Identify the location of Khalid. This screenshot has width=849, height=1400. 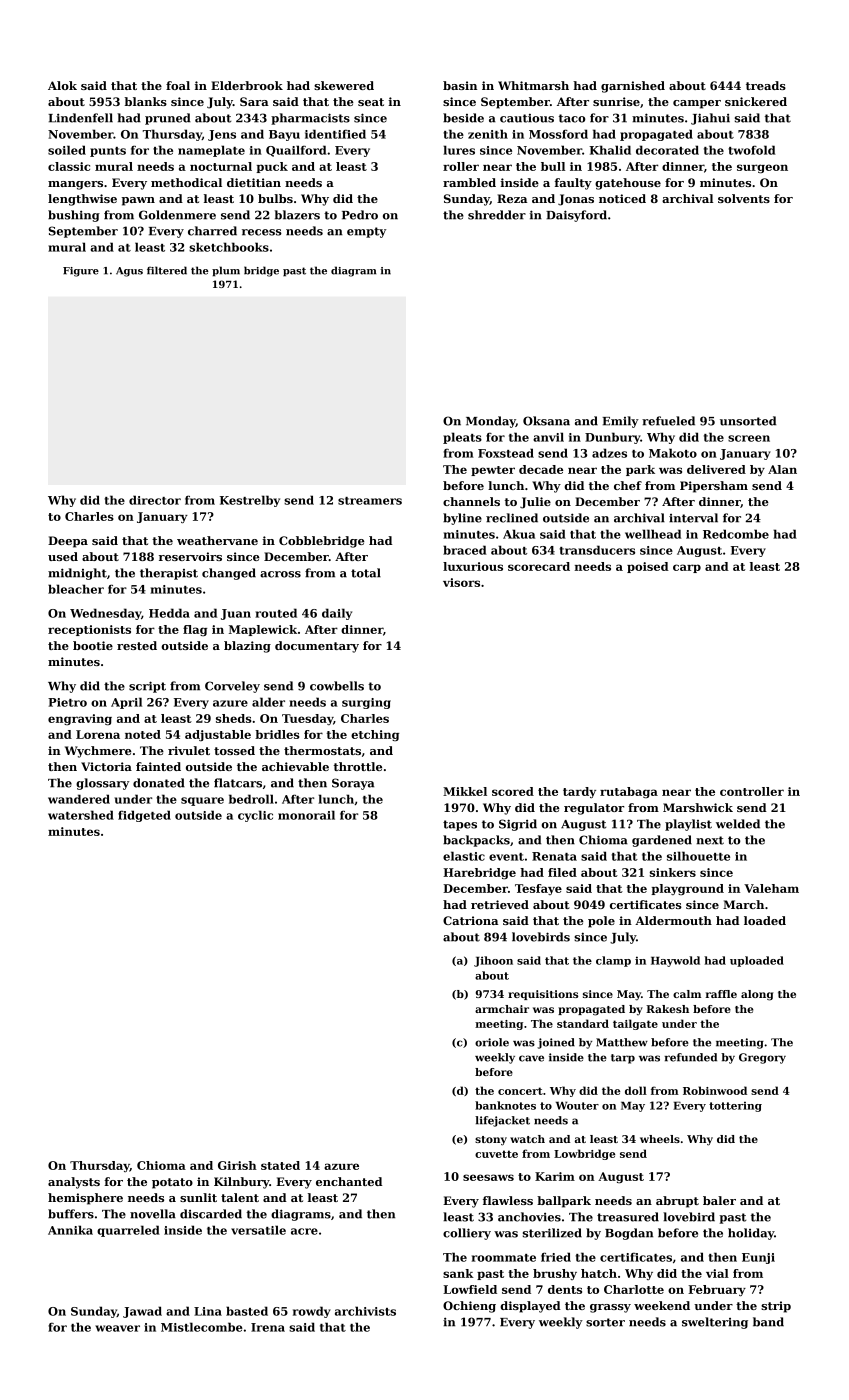
(610, 150).
